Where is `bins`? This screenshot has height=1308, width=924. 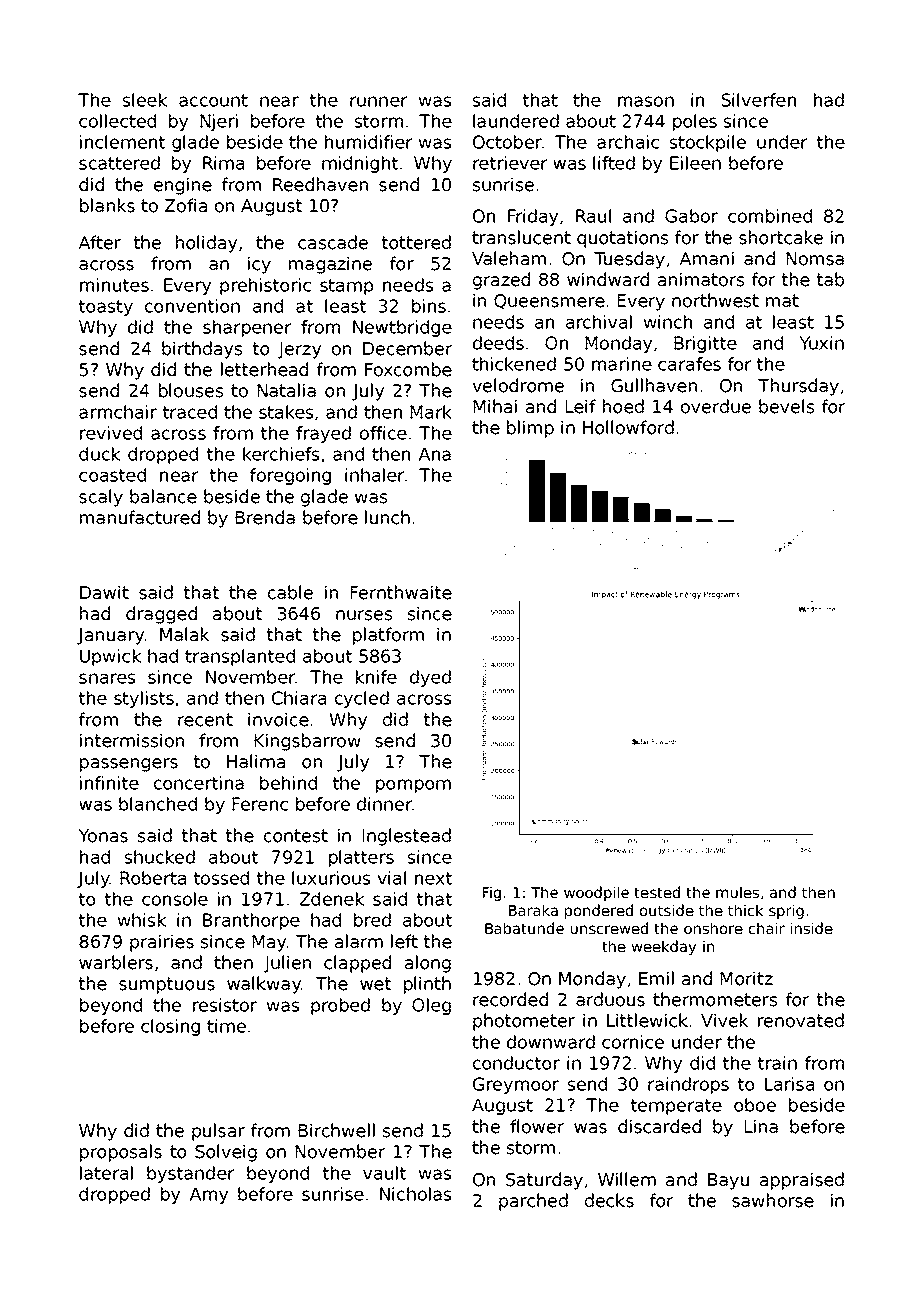 bins is located at coordinates (429, 306).
